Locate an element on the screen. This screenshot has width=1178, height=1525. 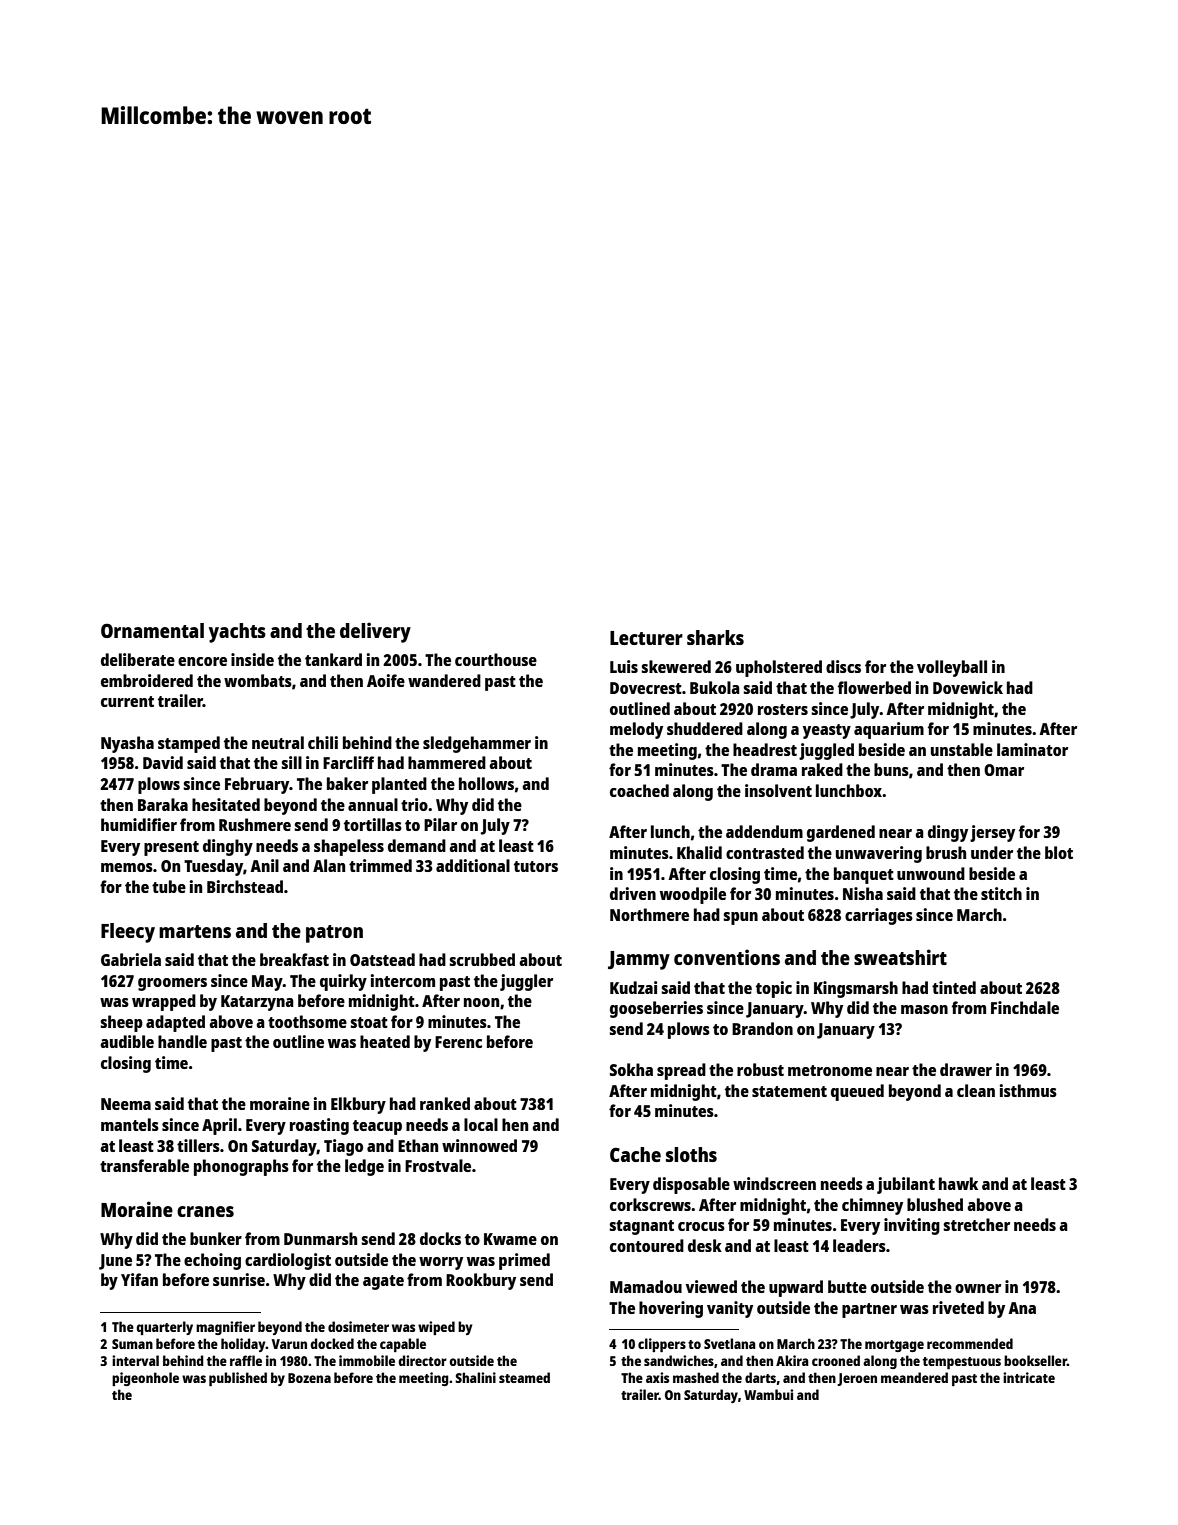
Northmere is located at coordinates (649, 914).
